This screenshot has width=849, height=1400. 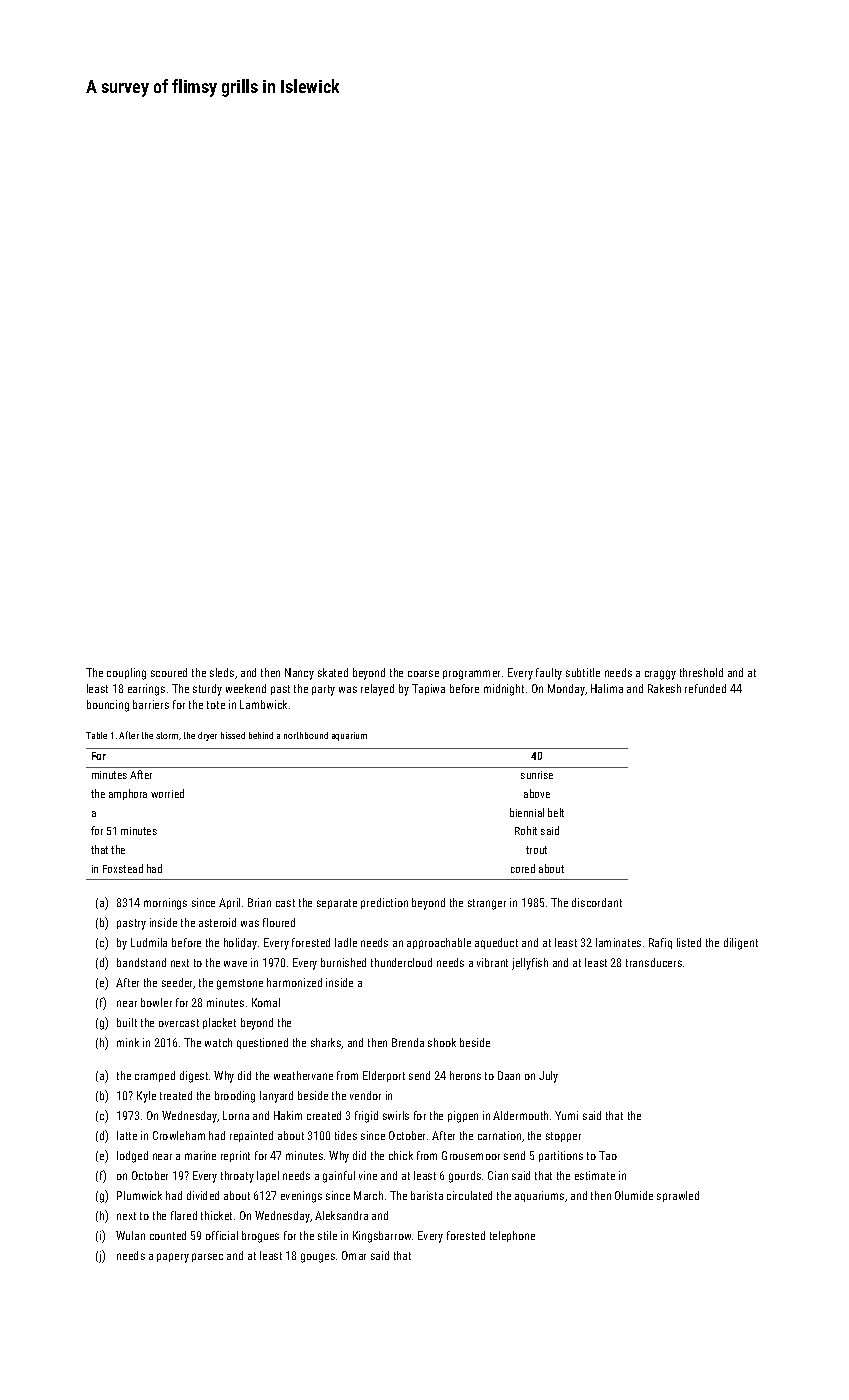 What do you see at coordinates (566, 1115) in the screenshot?
I see `Yumi` at bounding box center [566, 1115].
